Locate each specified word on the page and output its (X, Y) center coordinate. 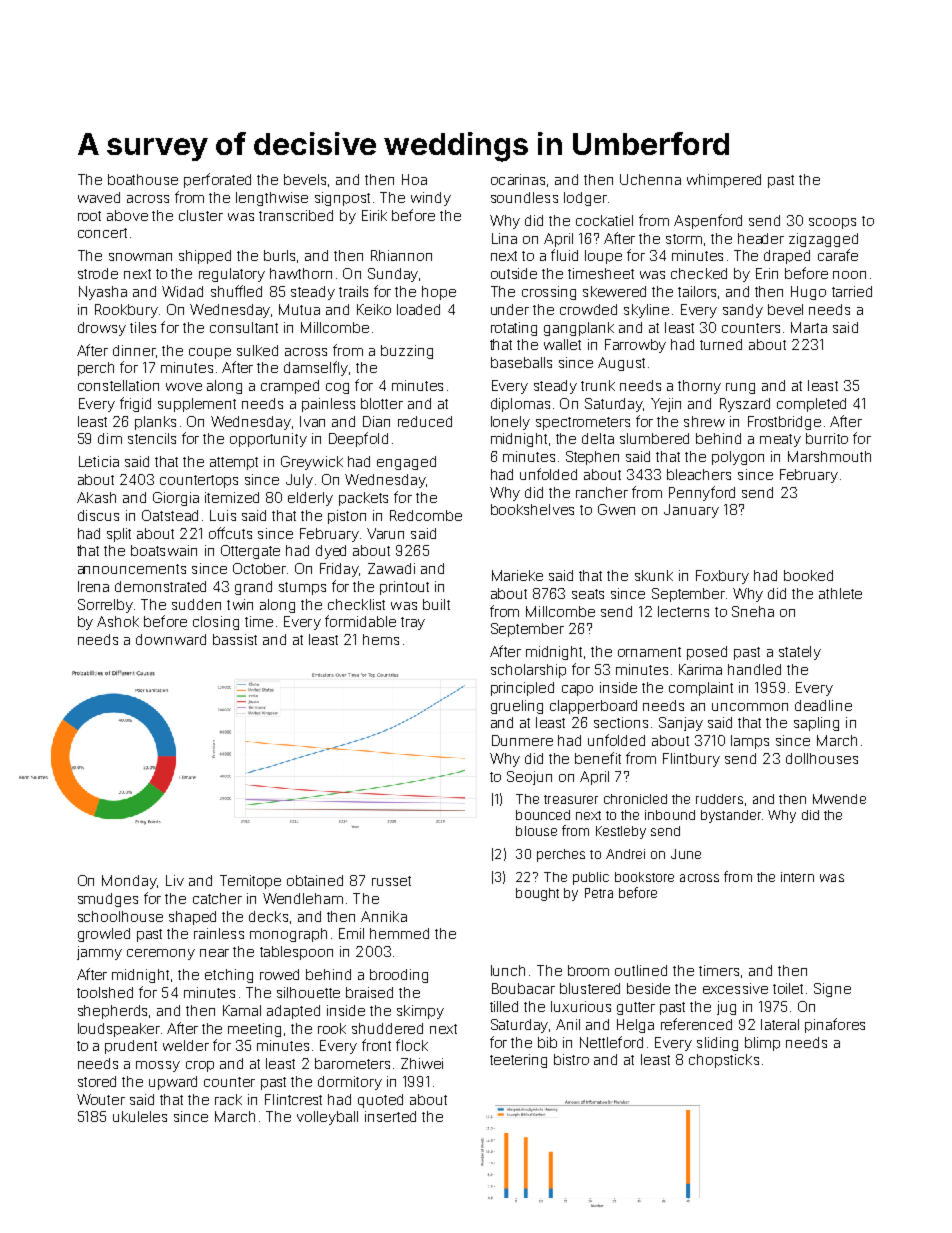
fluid (564, 255)
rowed (279, 974)
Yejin (666, 405)
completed (811, 405)
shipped (205, 257)
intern (797, 877)
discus (98, 515)
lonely (510, 423)
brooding (399, 976)
